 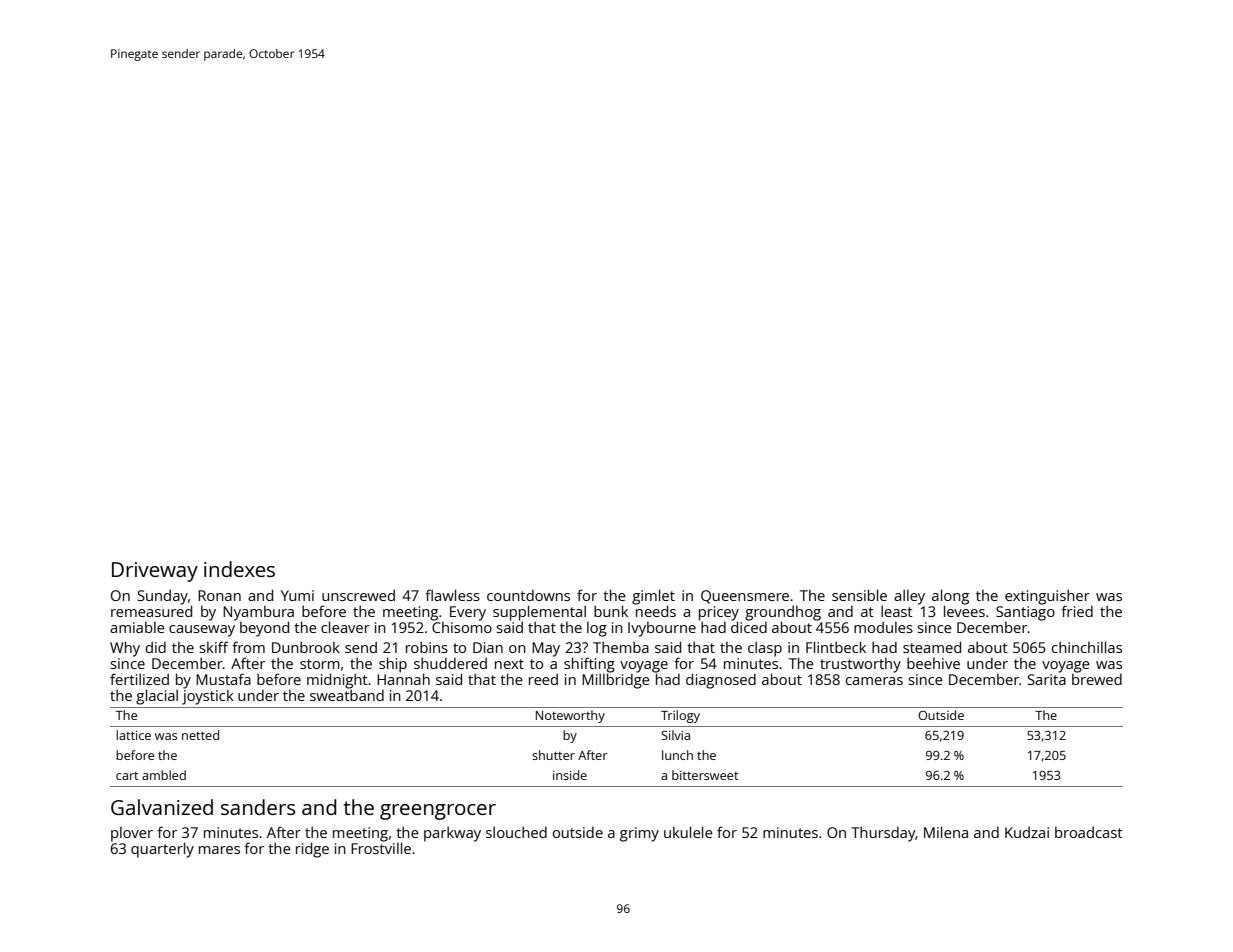 What do you see at coordinates (155, 572) in the screenshot?
I see `Driveway` at bounding box center [155, 572].
